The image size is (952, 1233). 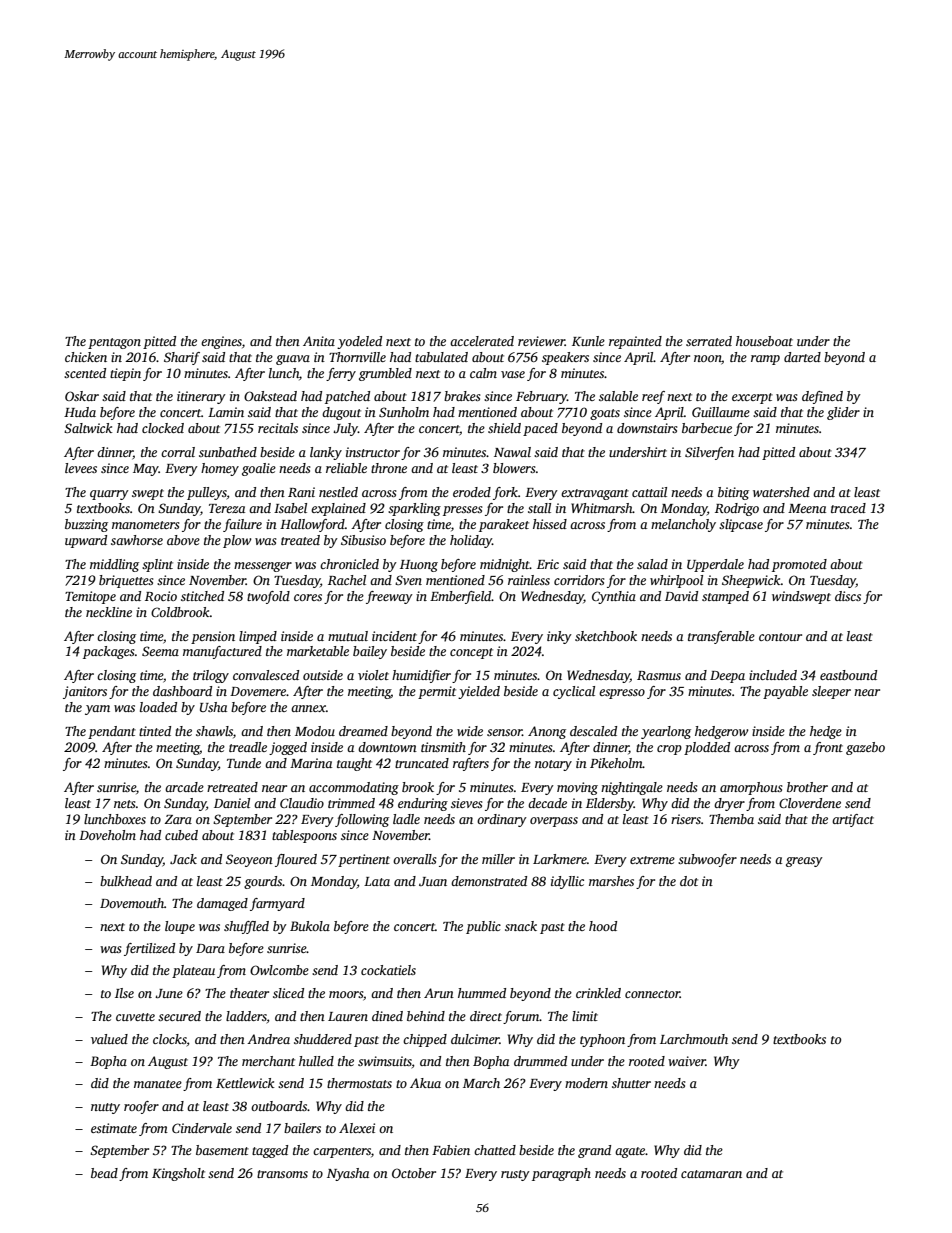 What do you see at coordinates (709, 341) in the screenshot?
I see `serrated` at bounding box center [709, 341].
